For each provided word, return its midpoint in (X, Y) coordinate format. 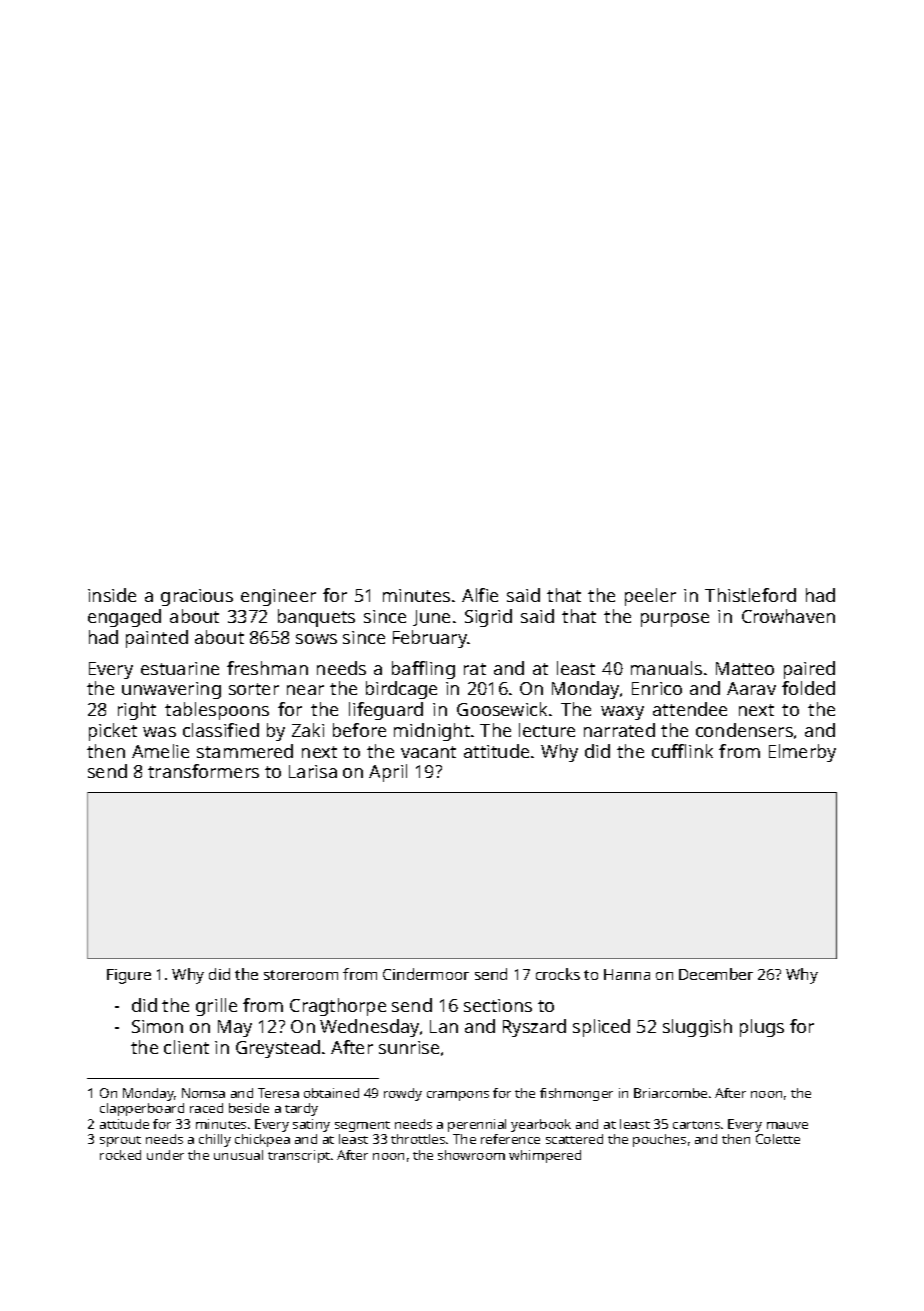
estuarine (180, 668)
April (388, 773)
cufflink (682, 751)
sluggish (697, 1028)
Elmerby (802, 753)
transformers (203, 771)
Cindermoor (426, 974)
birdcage (401, 690)
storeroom (301, 975)
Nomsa (203, 1093)
